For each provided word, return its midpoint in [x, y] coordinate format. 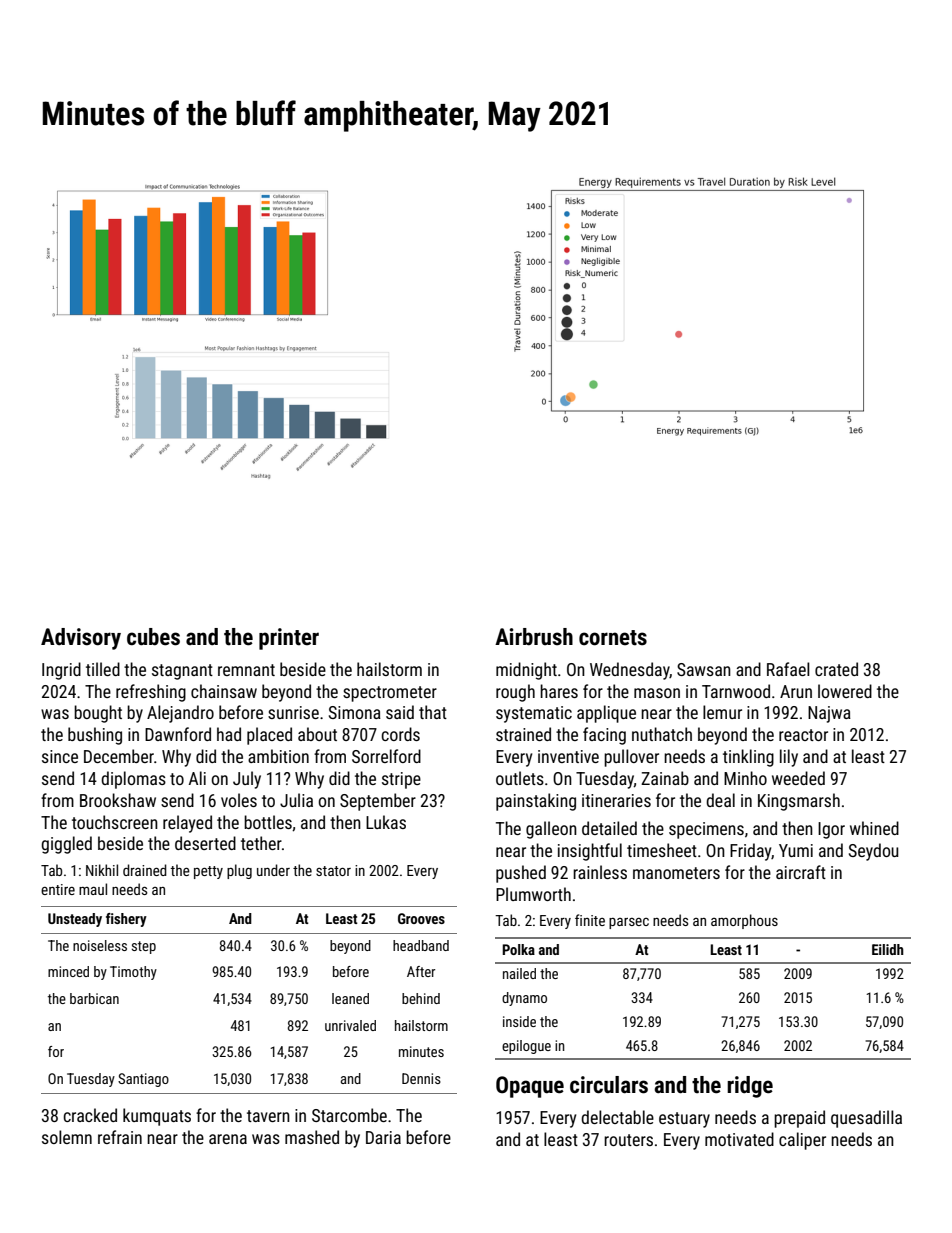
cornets [613, 638]
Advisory [81, 639]
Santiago [143, 1080]
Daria [383, 1137]
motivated [739, 1139]
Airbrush [534, 637]
